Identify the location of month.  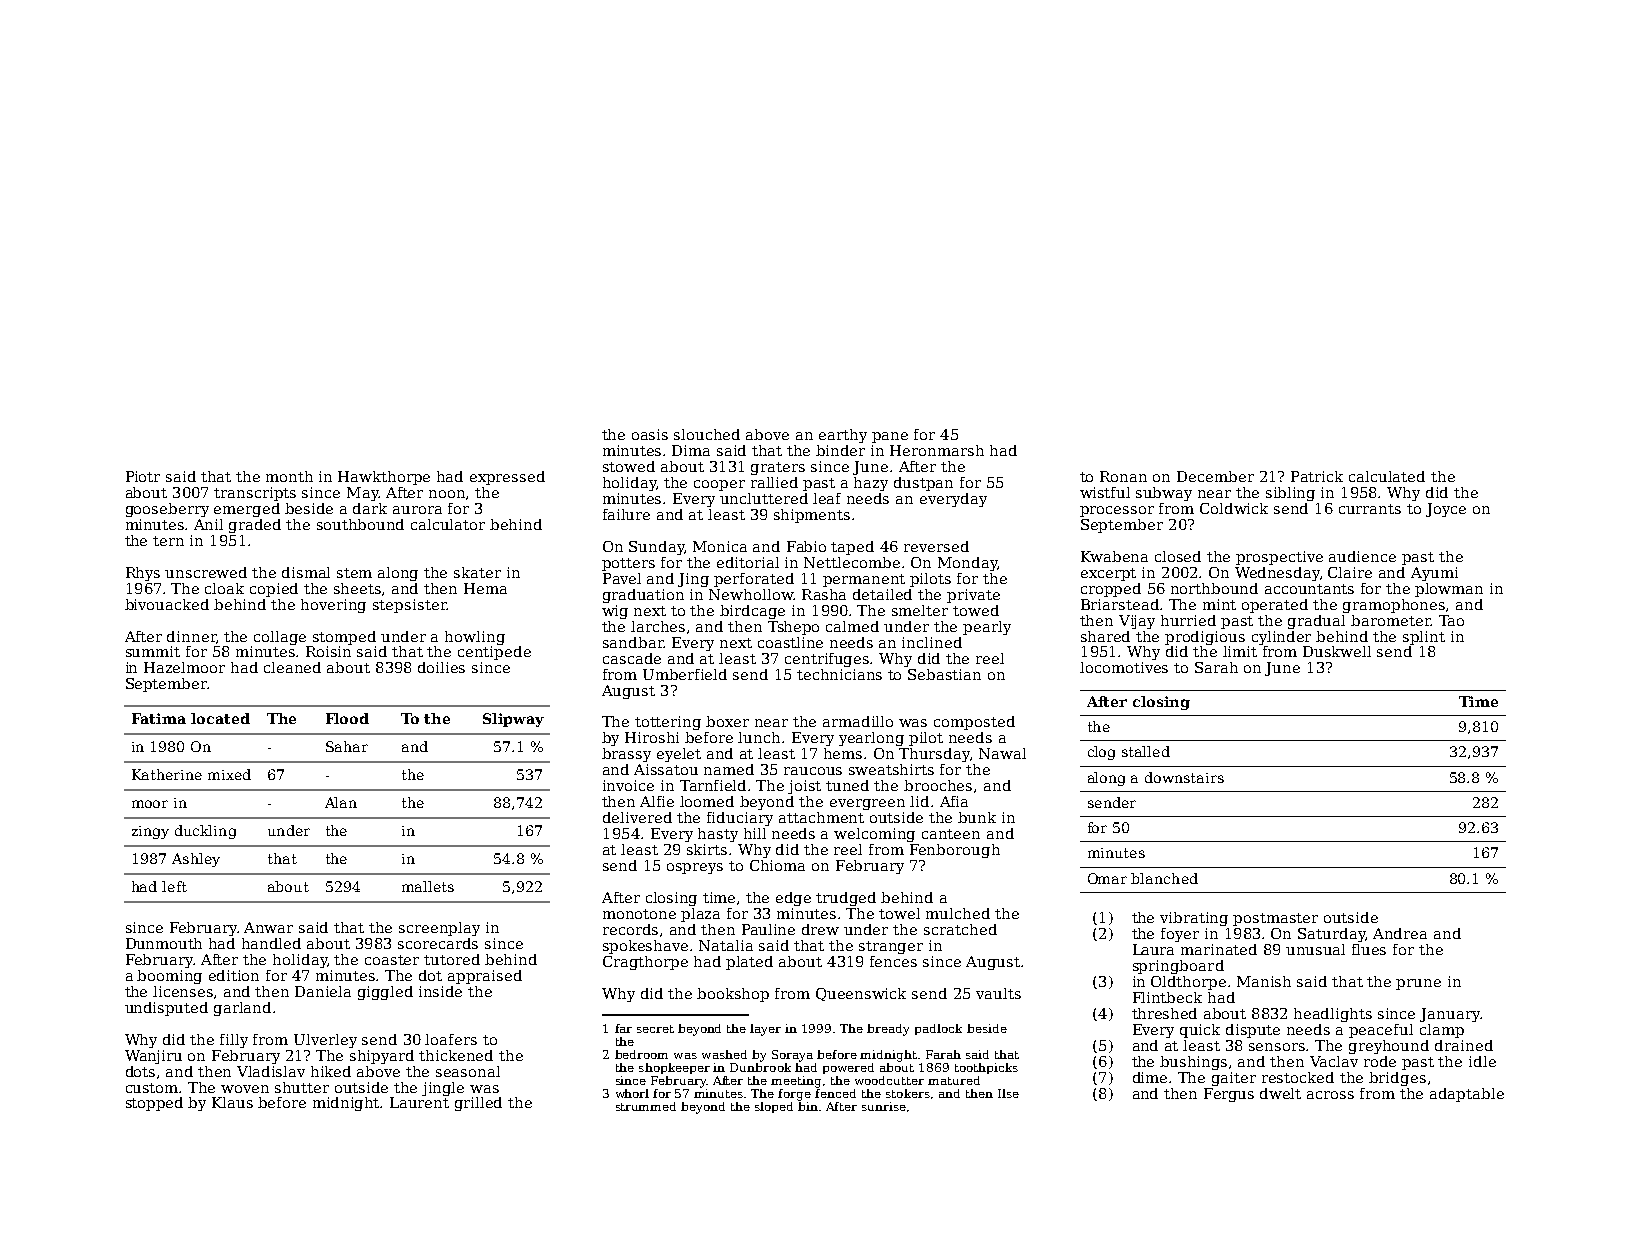
(289, 476).
